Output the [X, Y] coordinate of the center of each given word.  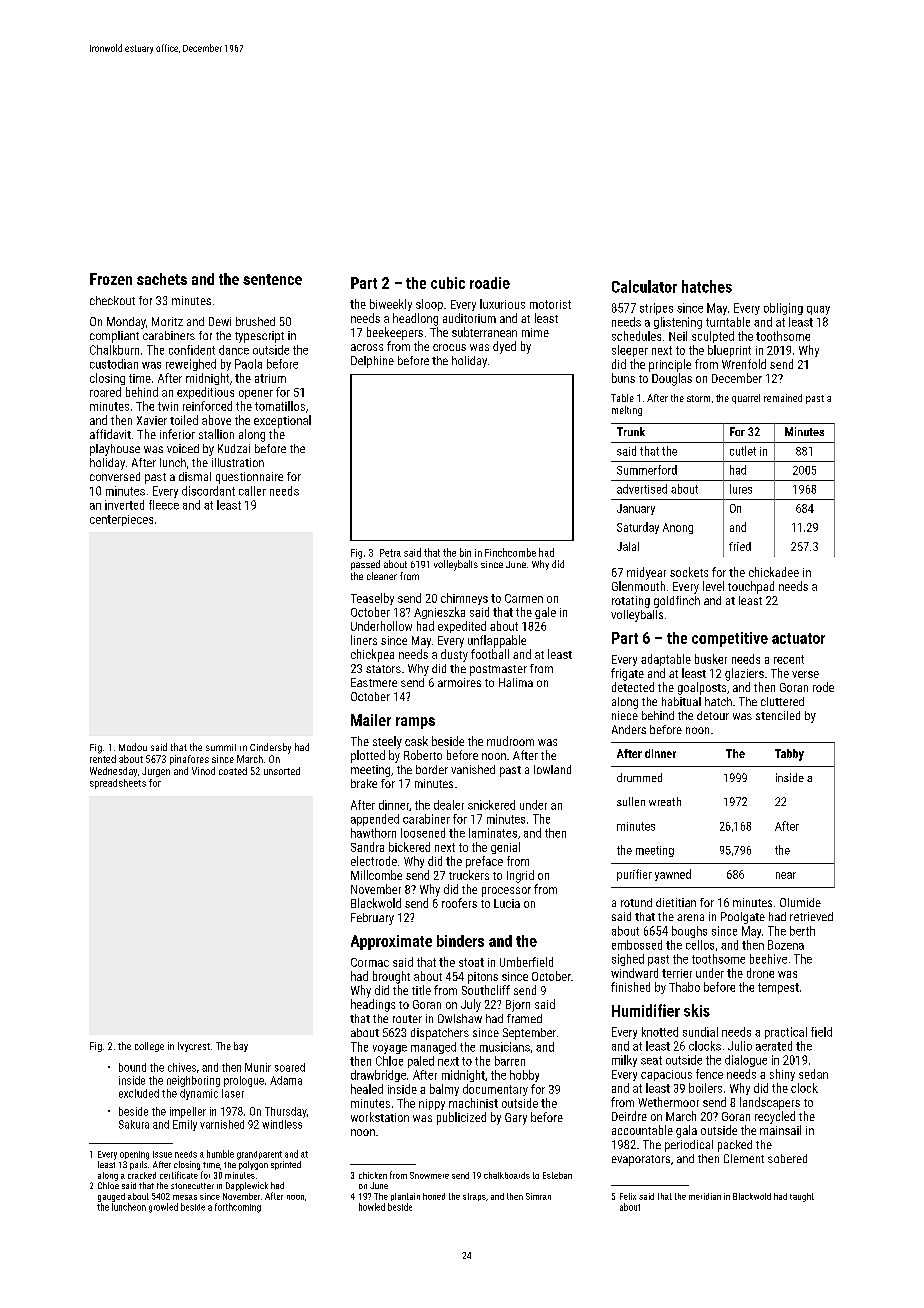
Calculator [644, 286]
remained [783, 398]
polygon [253, 1165]
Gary [516, 1119]
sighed [628, 960]
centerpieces [121, 520]
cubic [448, 283]
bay [241, 1047]
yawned [673, 875]
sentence [272, 279]
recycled [775, 1117]
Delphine [372, 362]
